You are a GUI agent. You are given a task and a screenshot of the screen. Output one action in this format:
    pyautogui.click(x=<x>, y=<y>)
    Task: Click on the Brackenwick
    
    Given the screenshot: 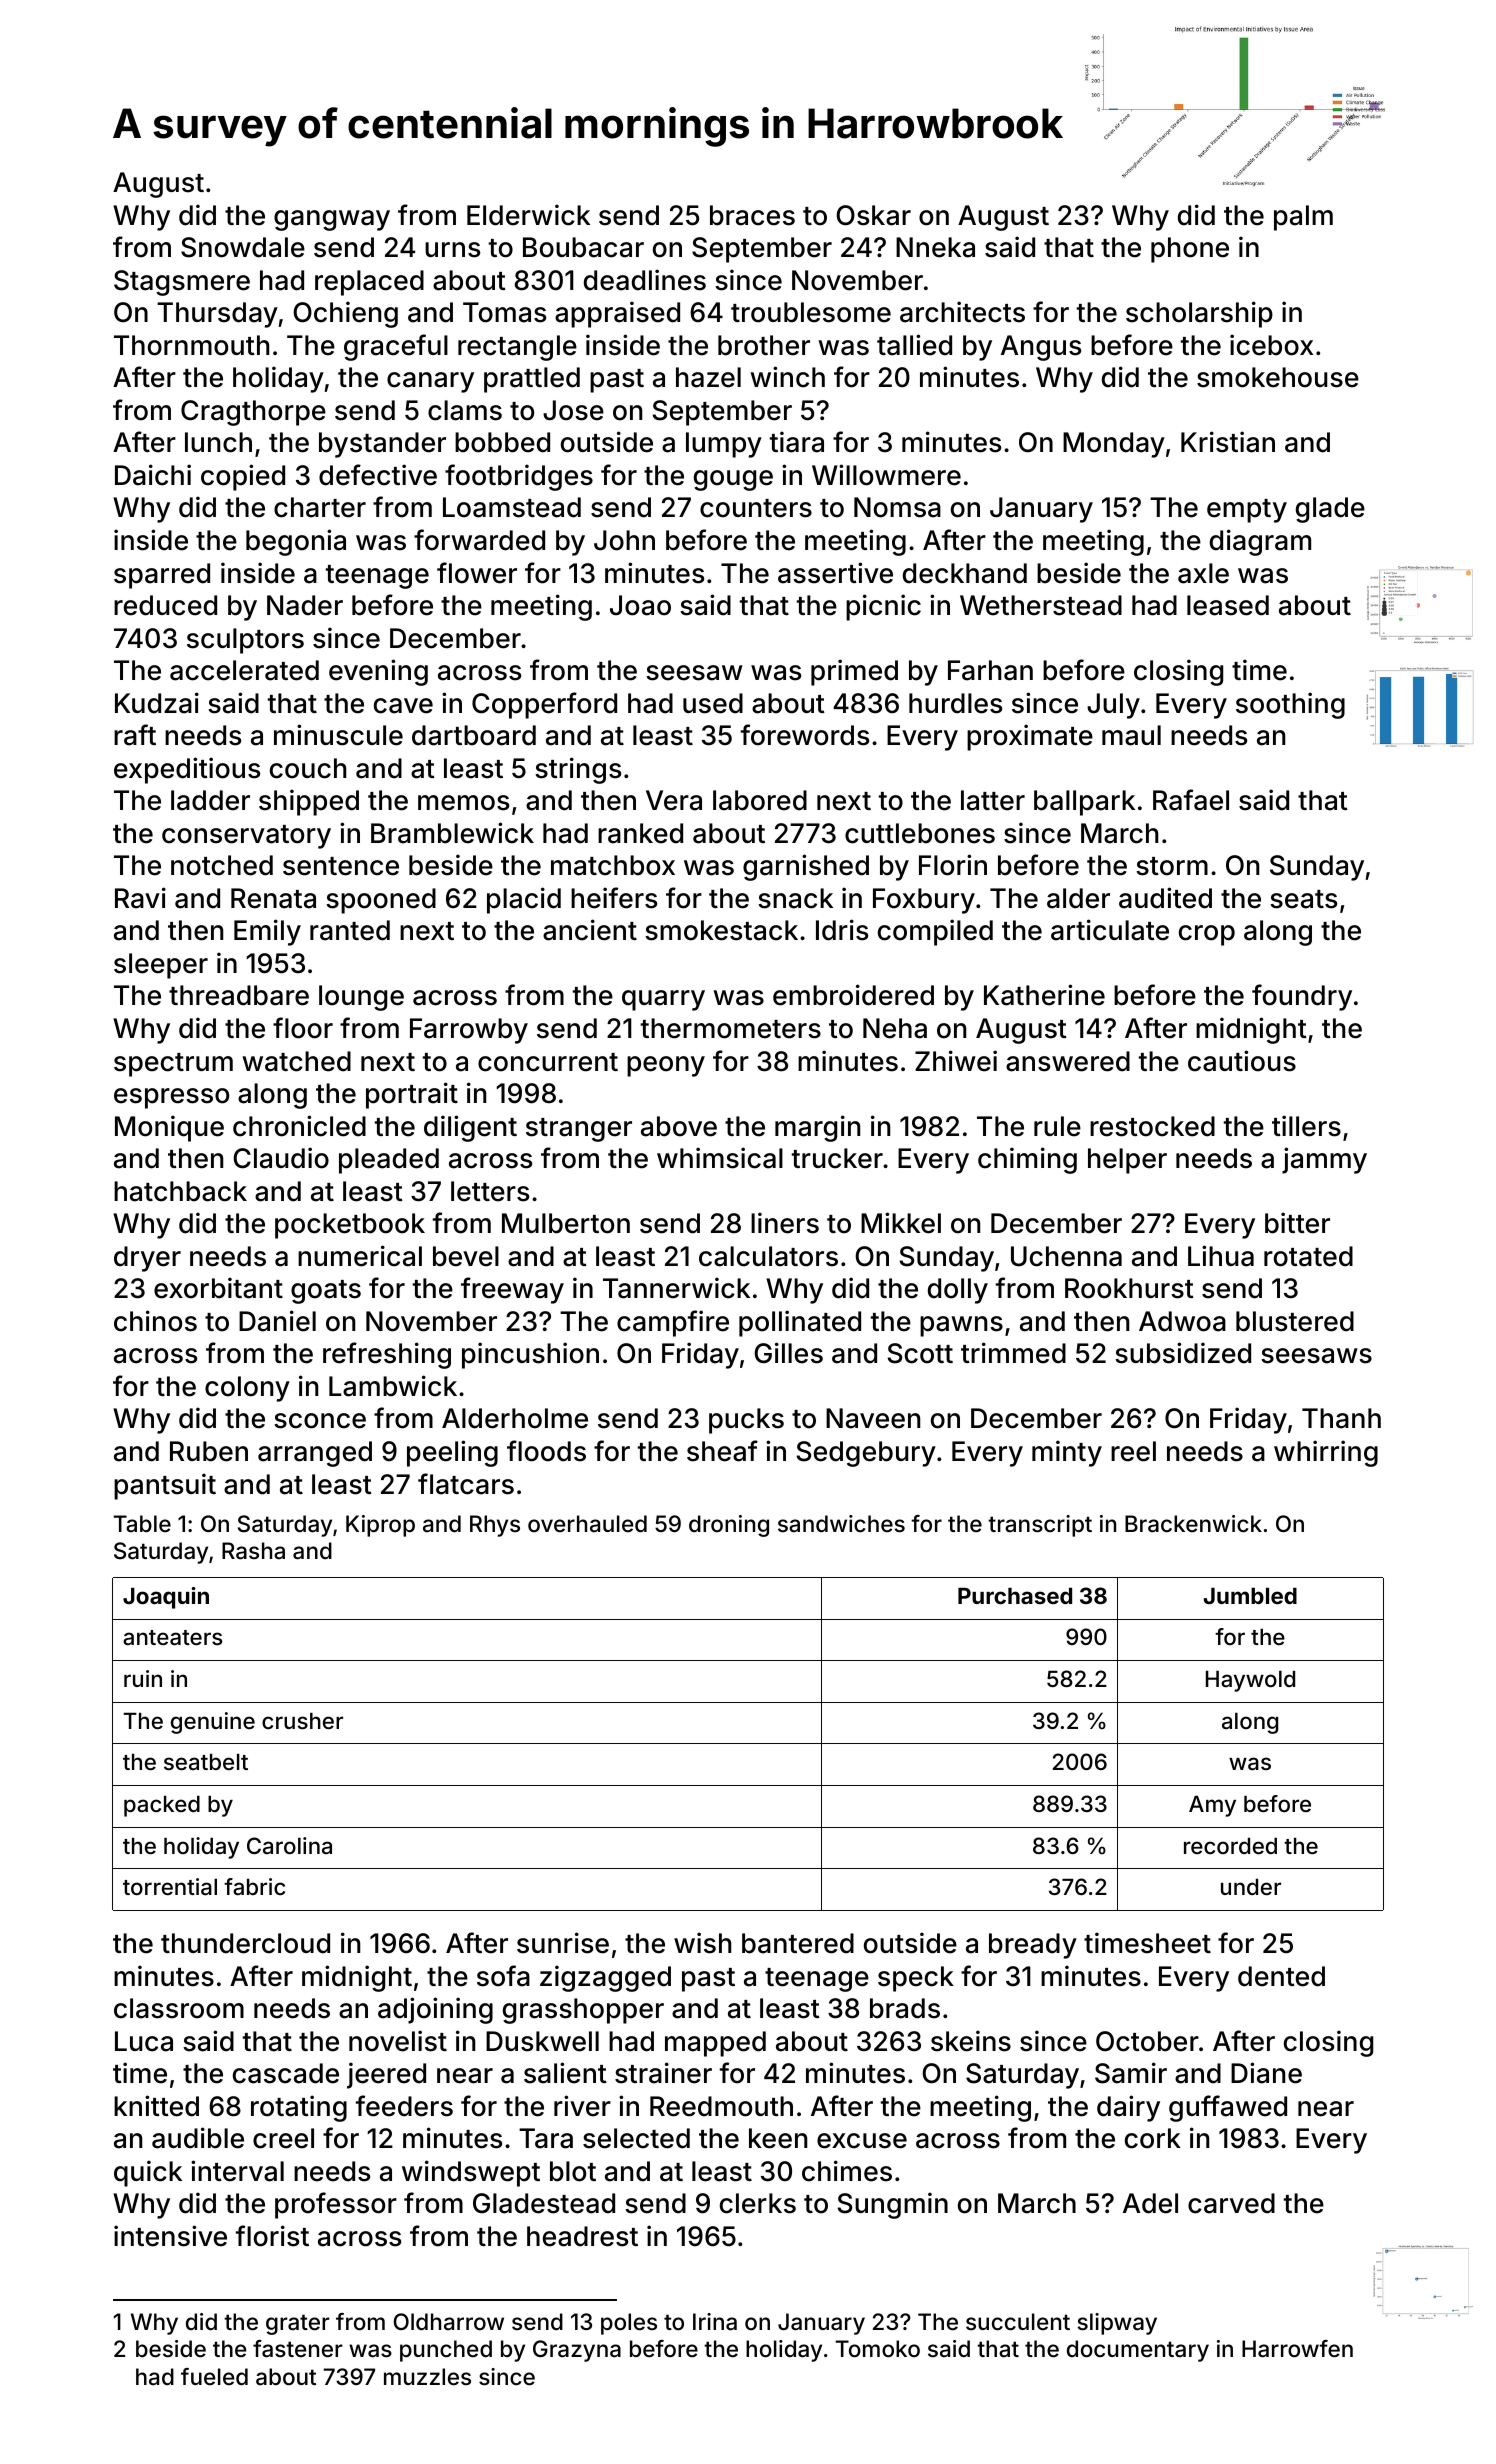 What is the action you would take?
    pyautogui.click(x=1193, y=1524)
